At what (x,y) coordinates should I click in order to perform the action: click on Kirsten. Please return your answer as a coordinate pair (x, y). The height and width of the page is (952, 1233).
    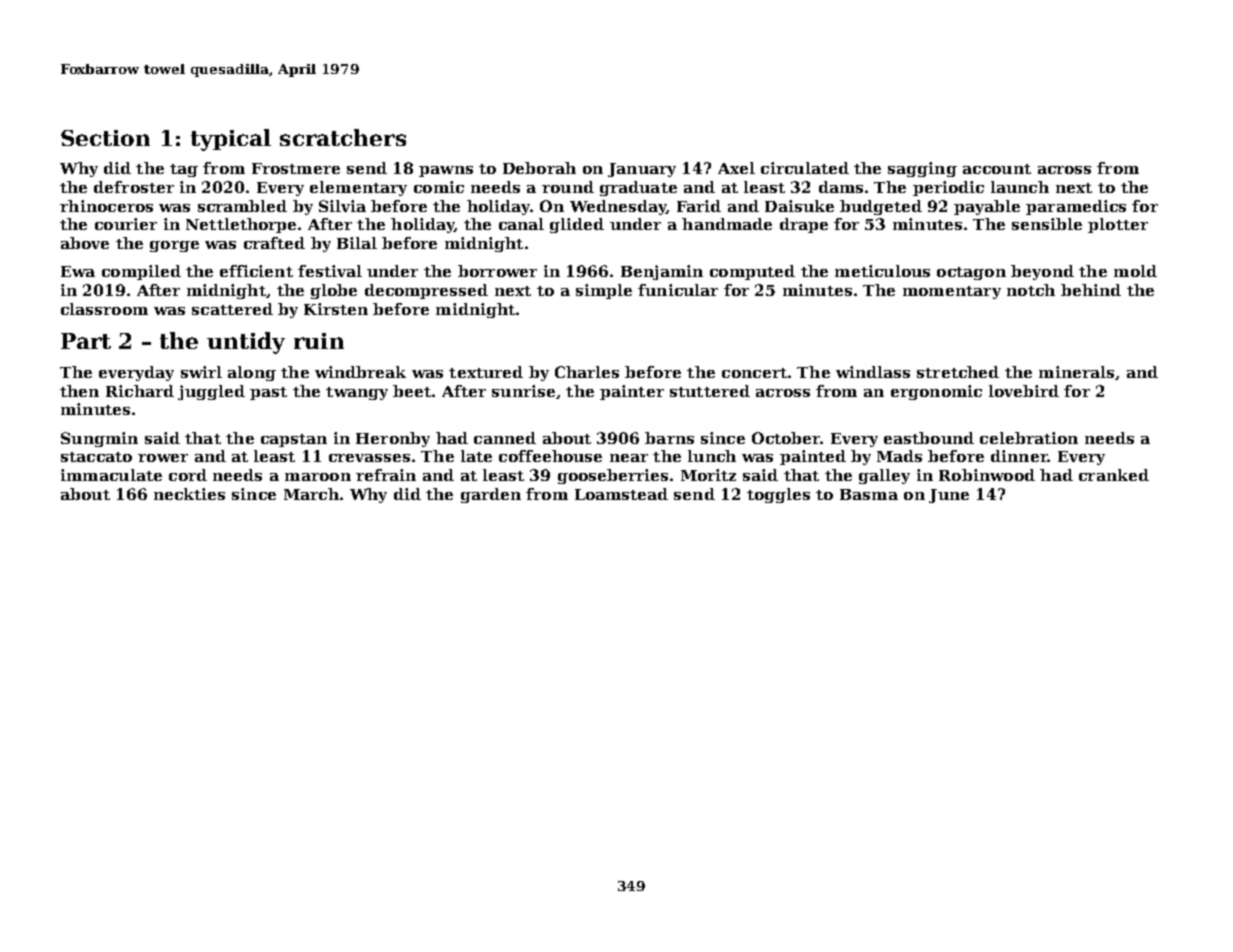
    Looking at the image, I should click on (336, 309).
